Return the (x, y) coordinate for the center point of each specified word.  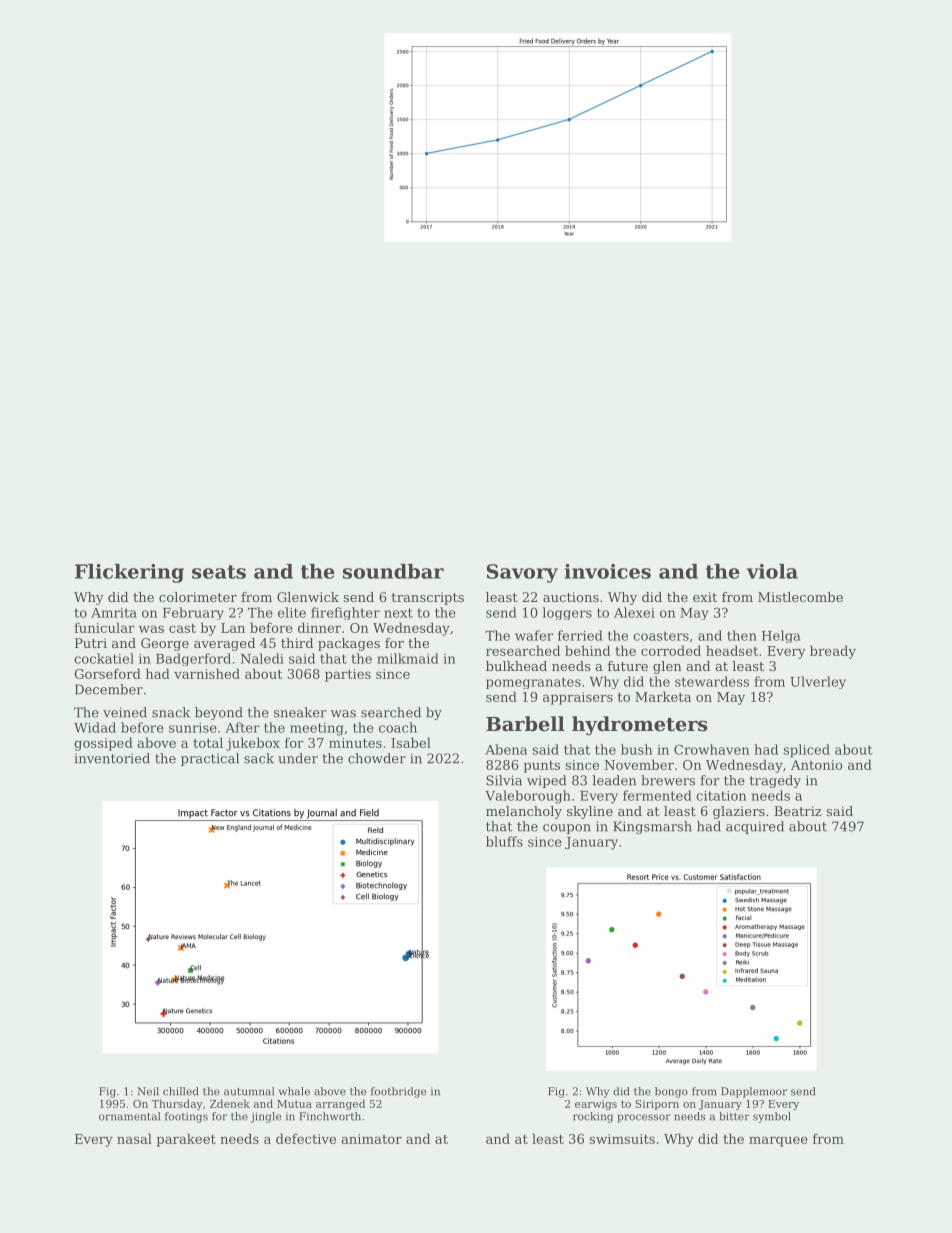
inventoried (112, 758)
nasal (134, 1138)
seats (219, 572)
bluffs (504, 841)
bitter (734, 1116)
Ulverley (818, 682)
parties (348, 675)
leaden (614, 780)
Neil (148, 1091)
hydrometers (640, 726)
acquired (755, 827)
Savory (522, 573)
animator (371, 1139)
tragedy (775, 781)
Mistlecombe (800, 597)
